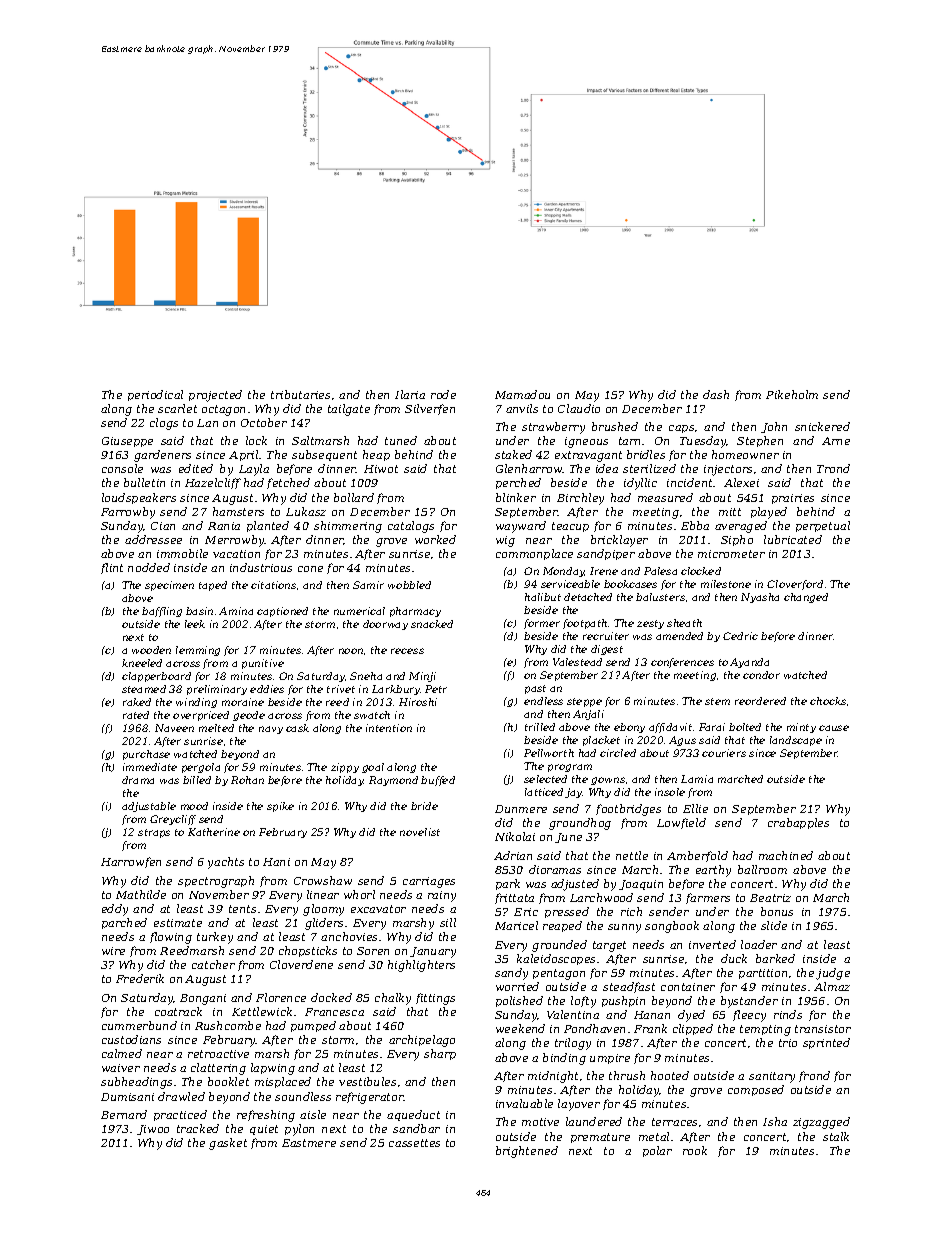 This screenshot has width=952, height=1233. Describe the element at coordinates (542, 624) in the screenshot. I see `former` at that location.
